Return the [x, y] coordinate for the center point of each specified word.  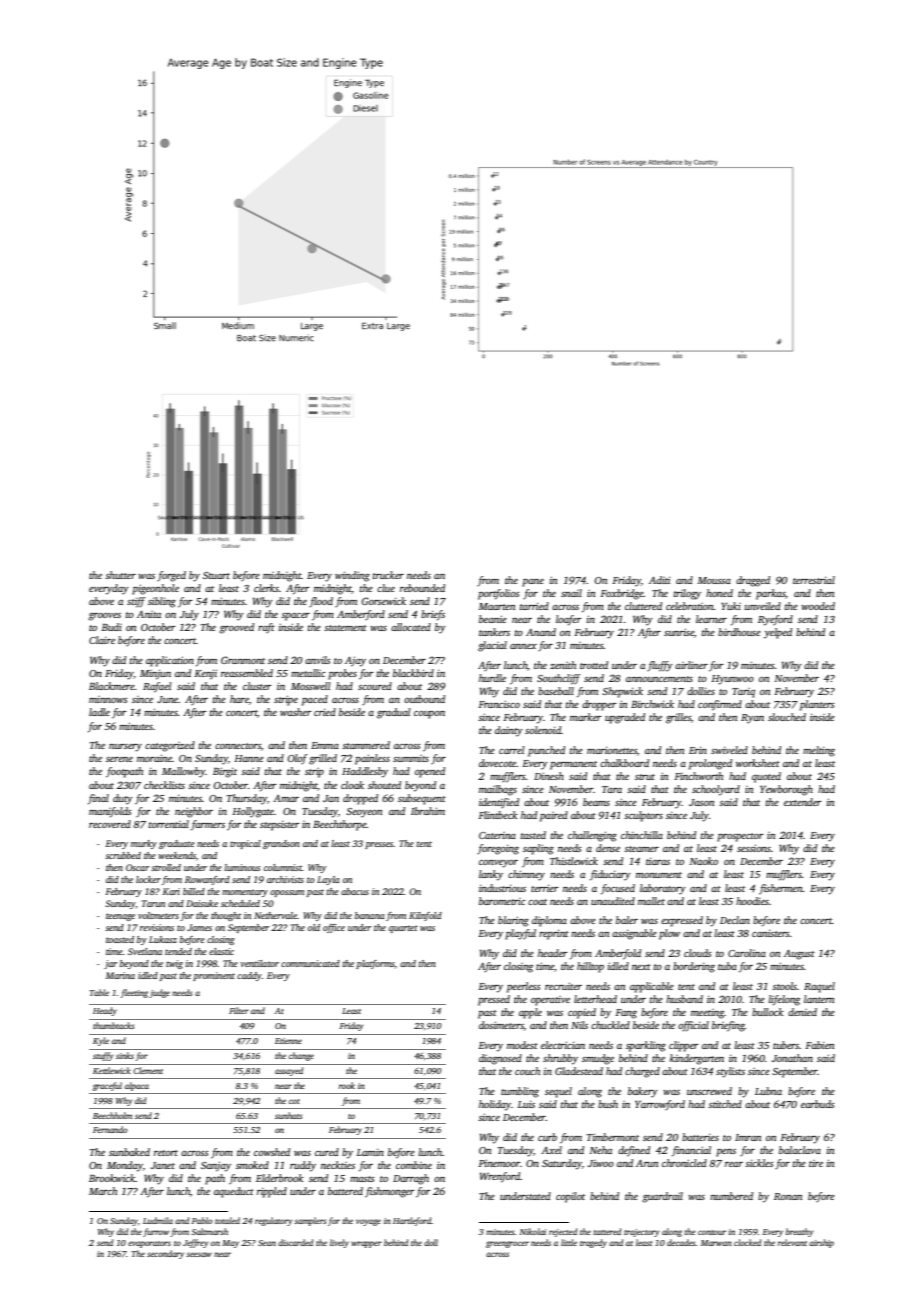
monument [659, 875]
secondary [165, 1254]
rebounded [422, 588]
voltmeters [158, 915]
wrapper [367, 1244]
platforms [375, 964]
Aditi [660, 580]
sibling [162, 602]
